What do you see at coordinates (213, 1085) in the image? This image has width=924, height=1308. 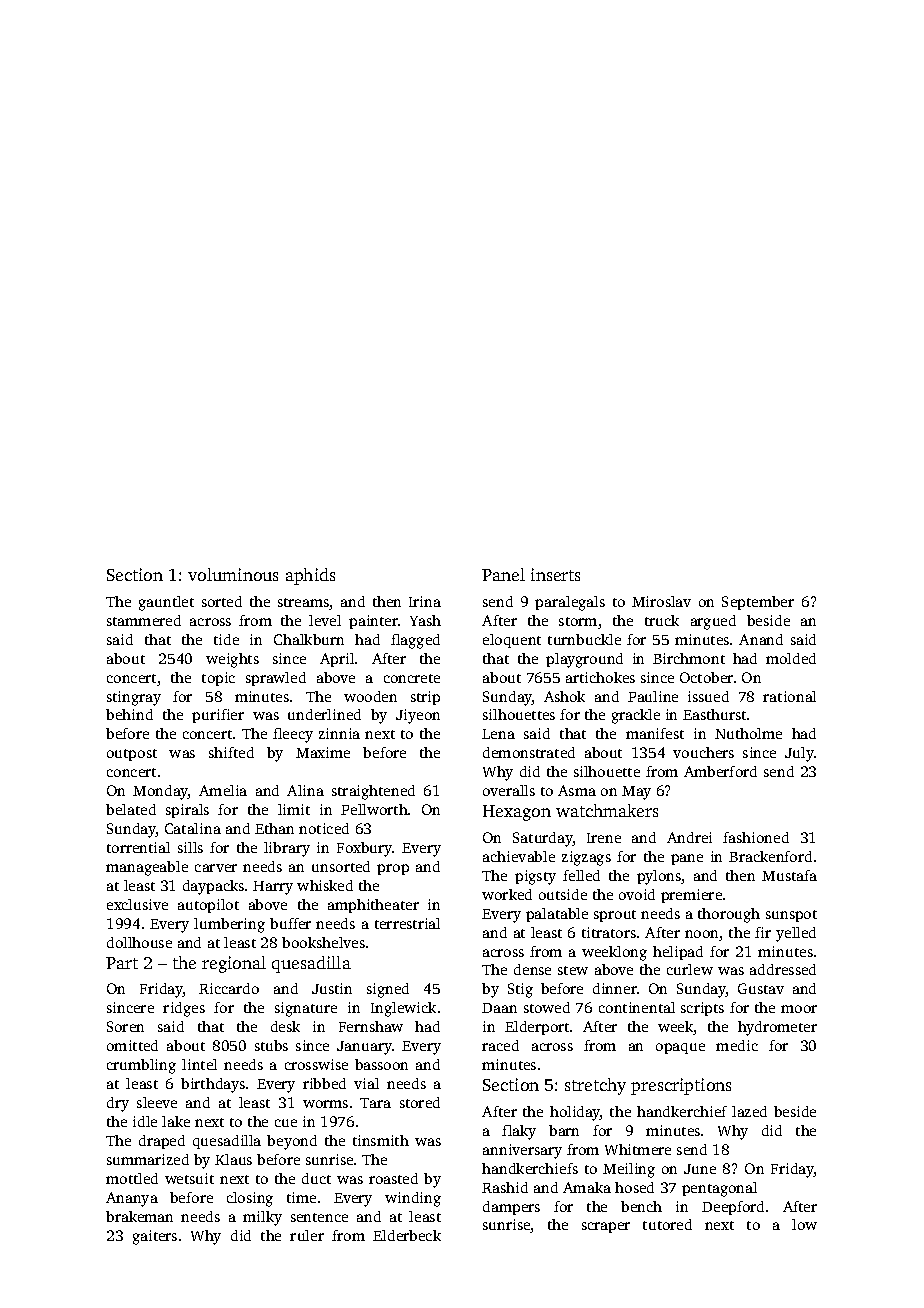 I see `birthdays` at bounding box center [213, 1085].
